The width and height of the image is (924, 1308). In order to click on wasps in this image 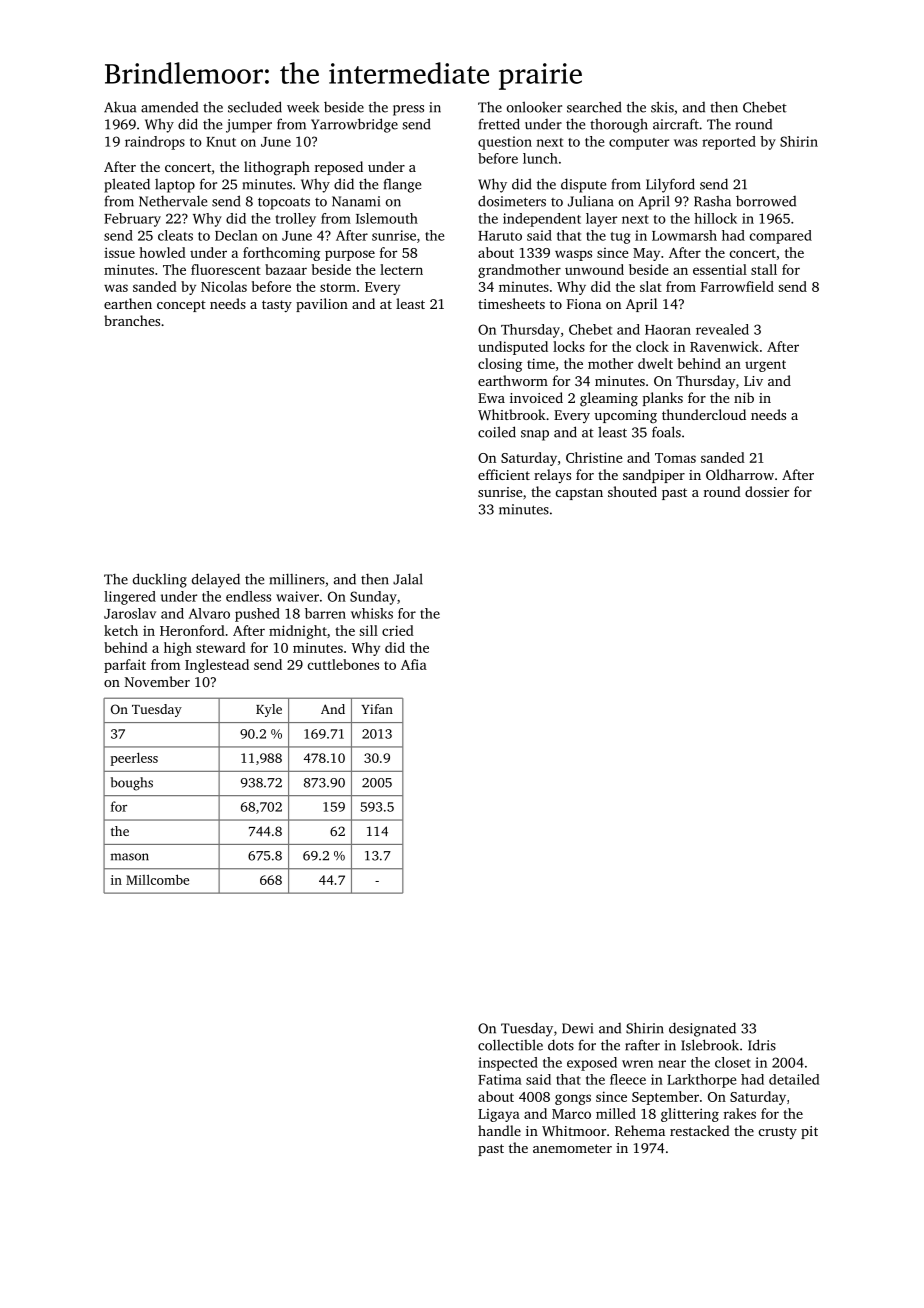, I will do `click(573, 255)`.
